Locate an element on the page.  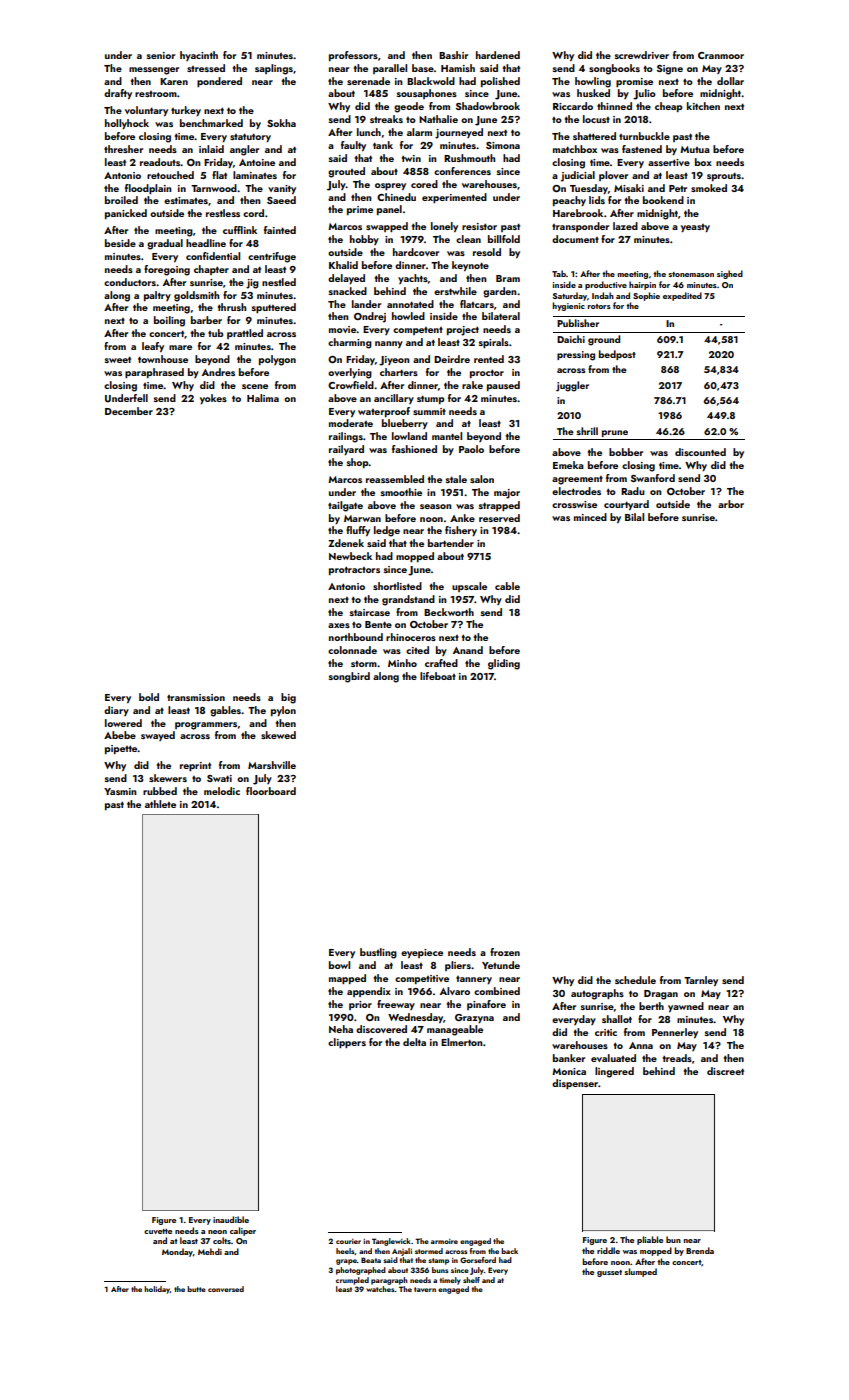
arbor is located at coordinates (731, 504).
